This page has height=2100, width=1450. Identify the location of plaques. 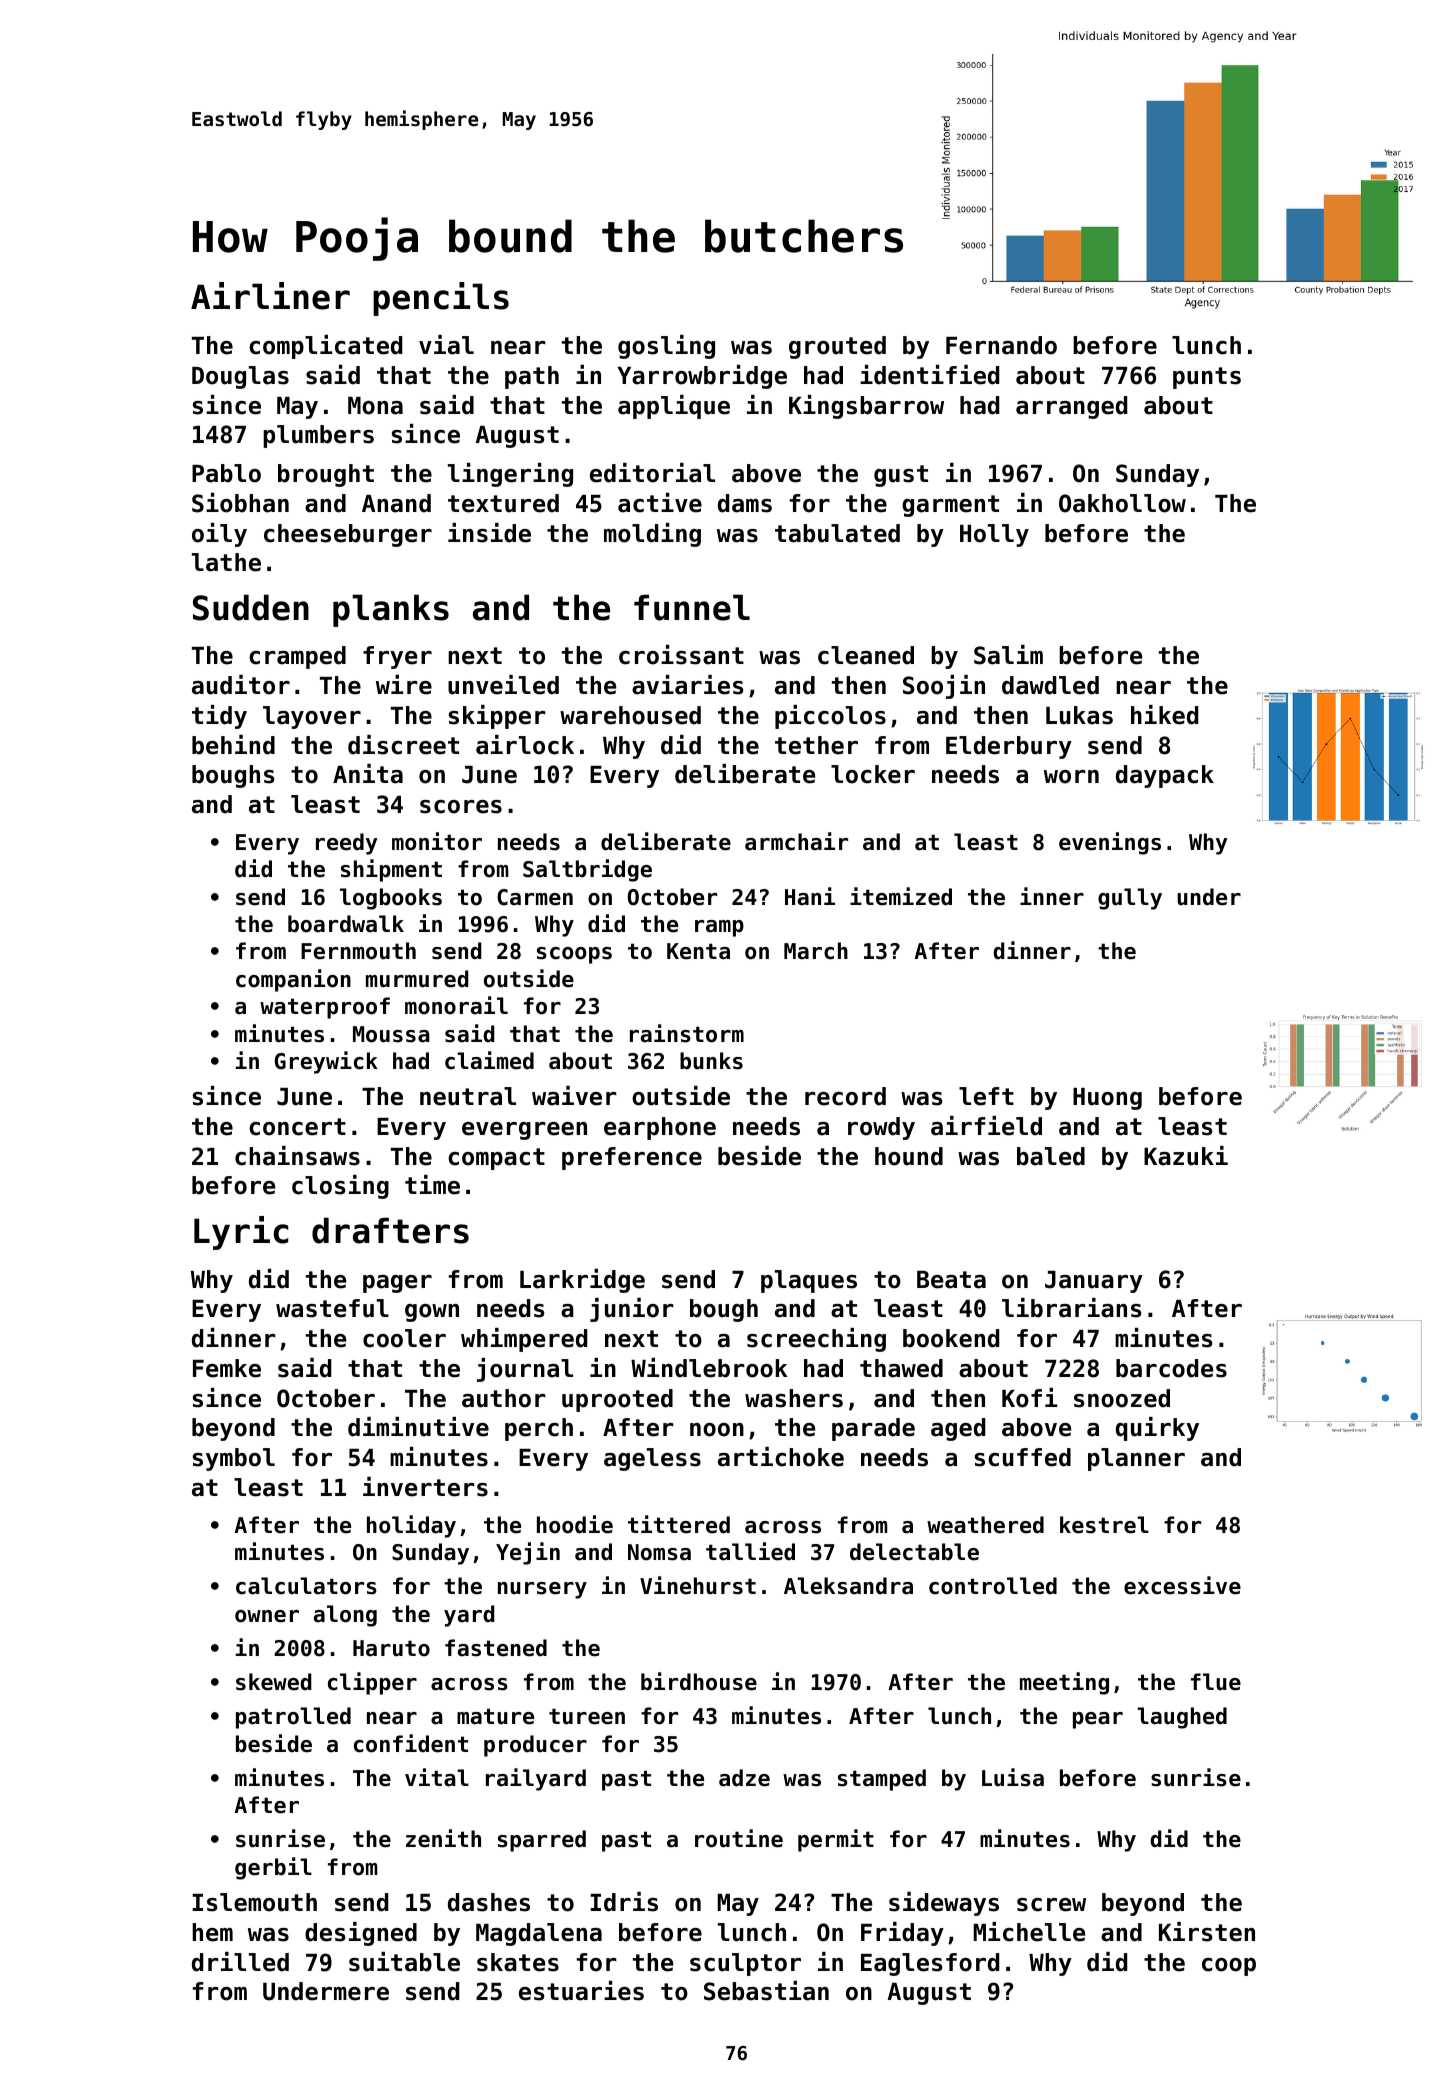
(809, 1281).
